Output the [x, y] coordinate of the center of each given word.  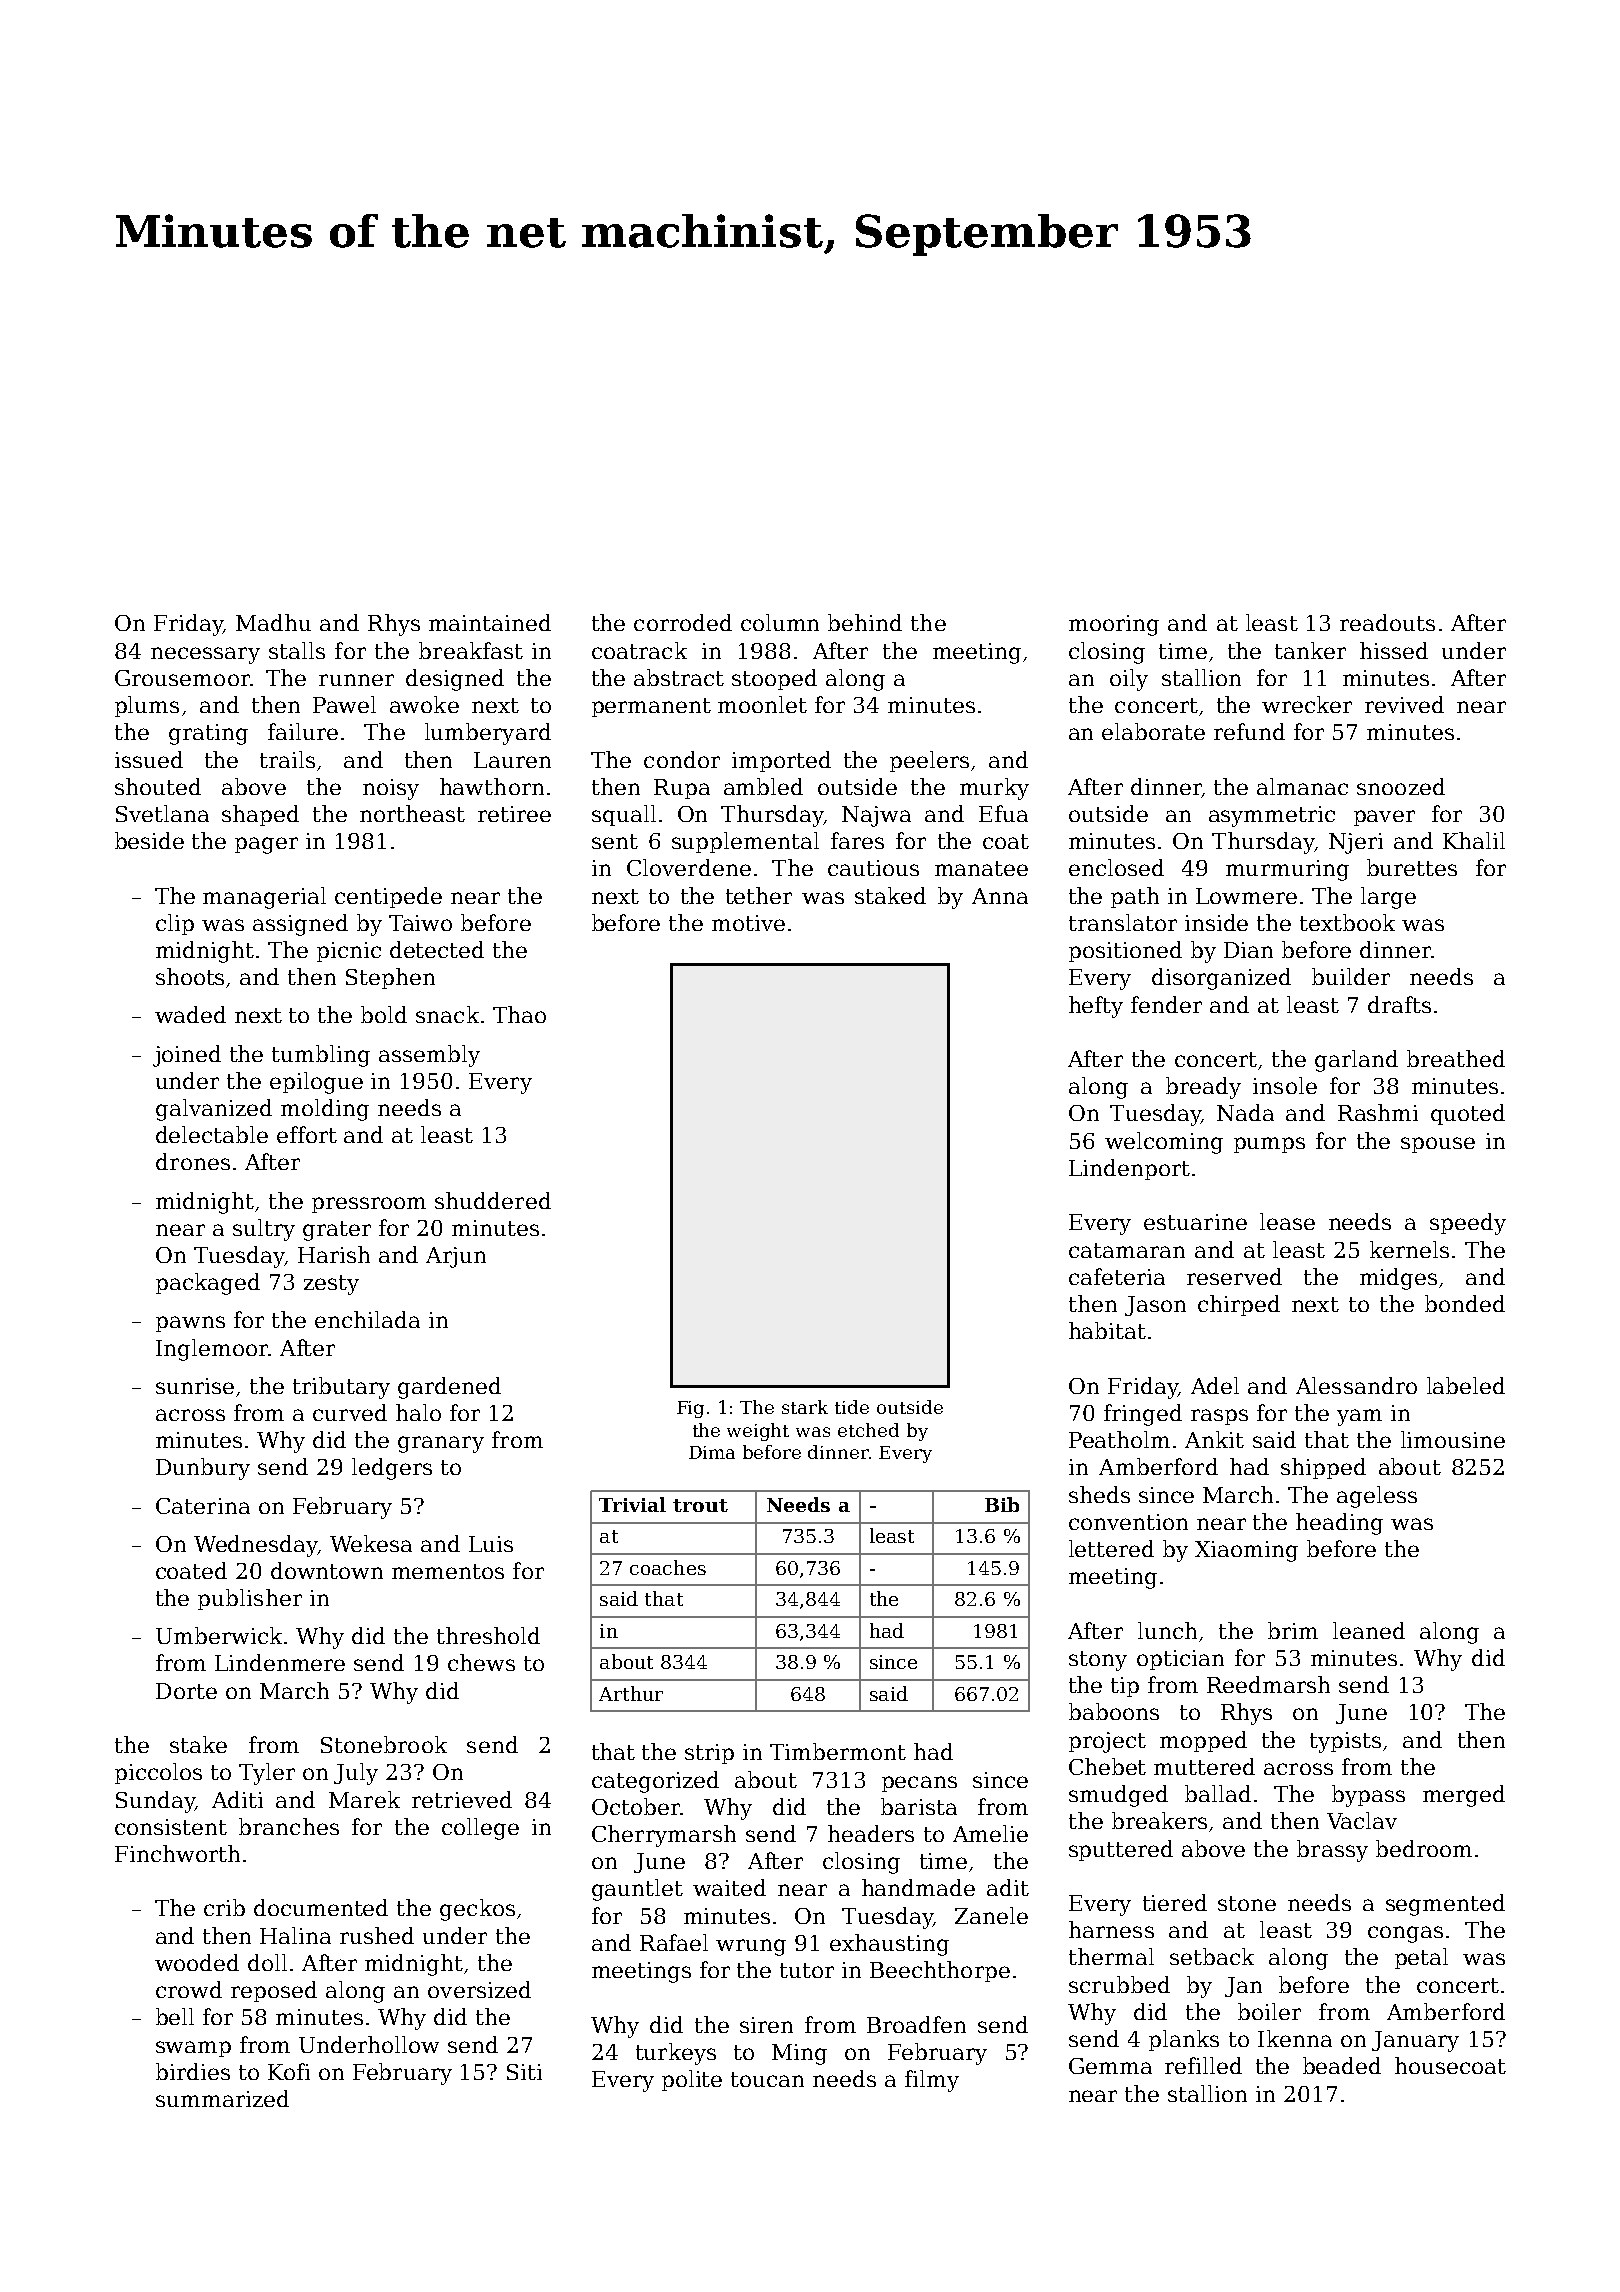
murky [994, 789]
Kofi [289, 2071]
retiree [514, 814]
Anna [1000, 896]
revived [1404, 704]
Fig [690, 1409]
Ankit [1214, 1439]
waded [190, 1014]
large [1388, 898]
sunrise [195, 1386]
